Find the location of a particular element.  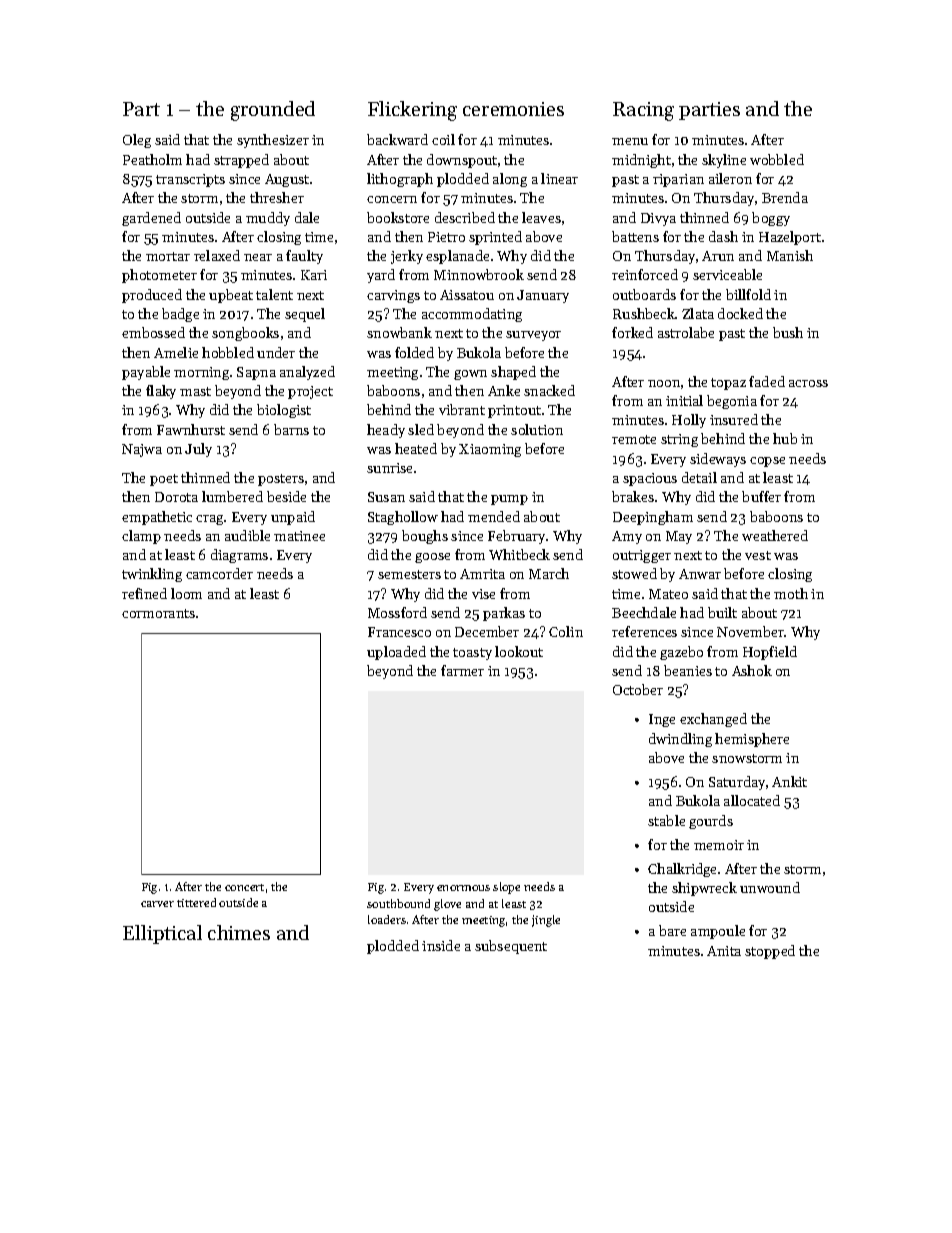

payable is located at coordinates (146, 373).
